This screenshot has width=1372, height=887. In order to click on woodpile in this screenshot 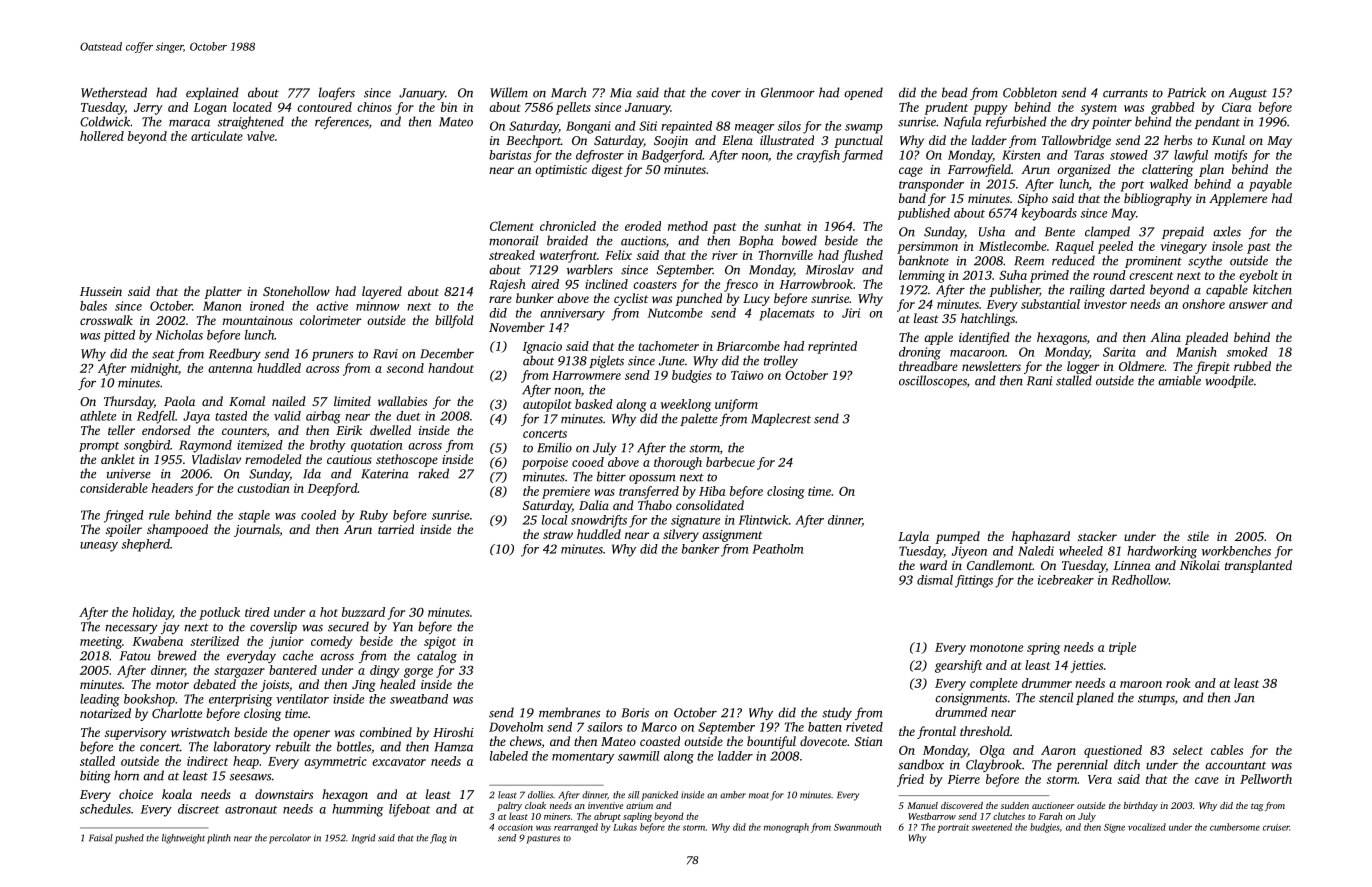, I will do `click(1229, 381)`.
